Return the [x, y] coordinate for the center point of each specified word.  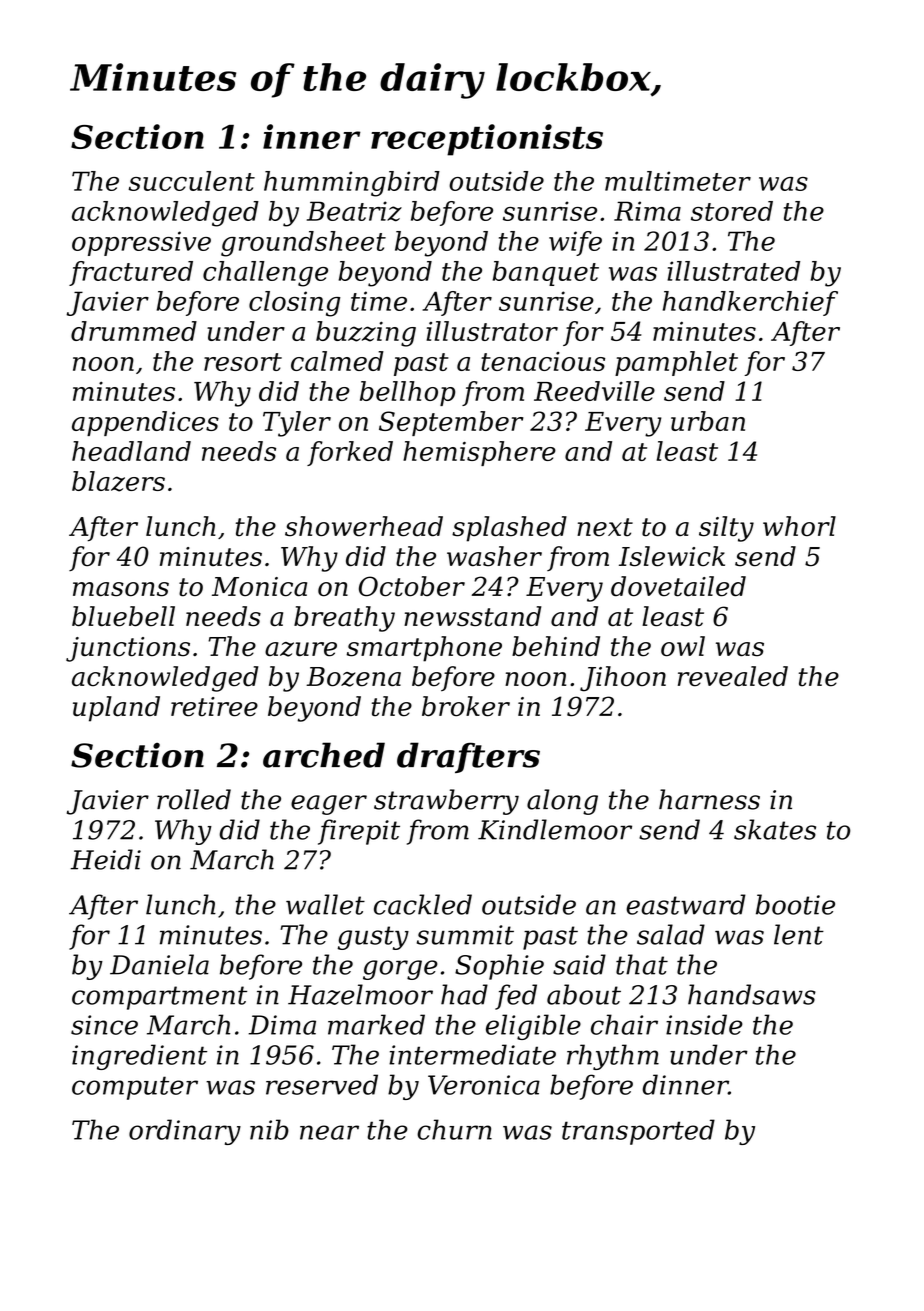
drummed [134, 331]
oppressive [141, 243]
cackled [423, 904]
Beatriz [354, 211]
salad [671, 934]
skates [775, 829]
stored [732, 211]
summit [465, 935]
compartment [159, 998]
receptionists [487, 140]
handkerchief [750, 303]
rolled [194, 799]
